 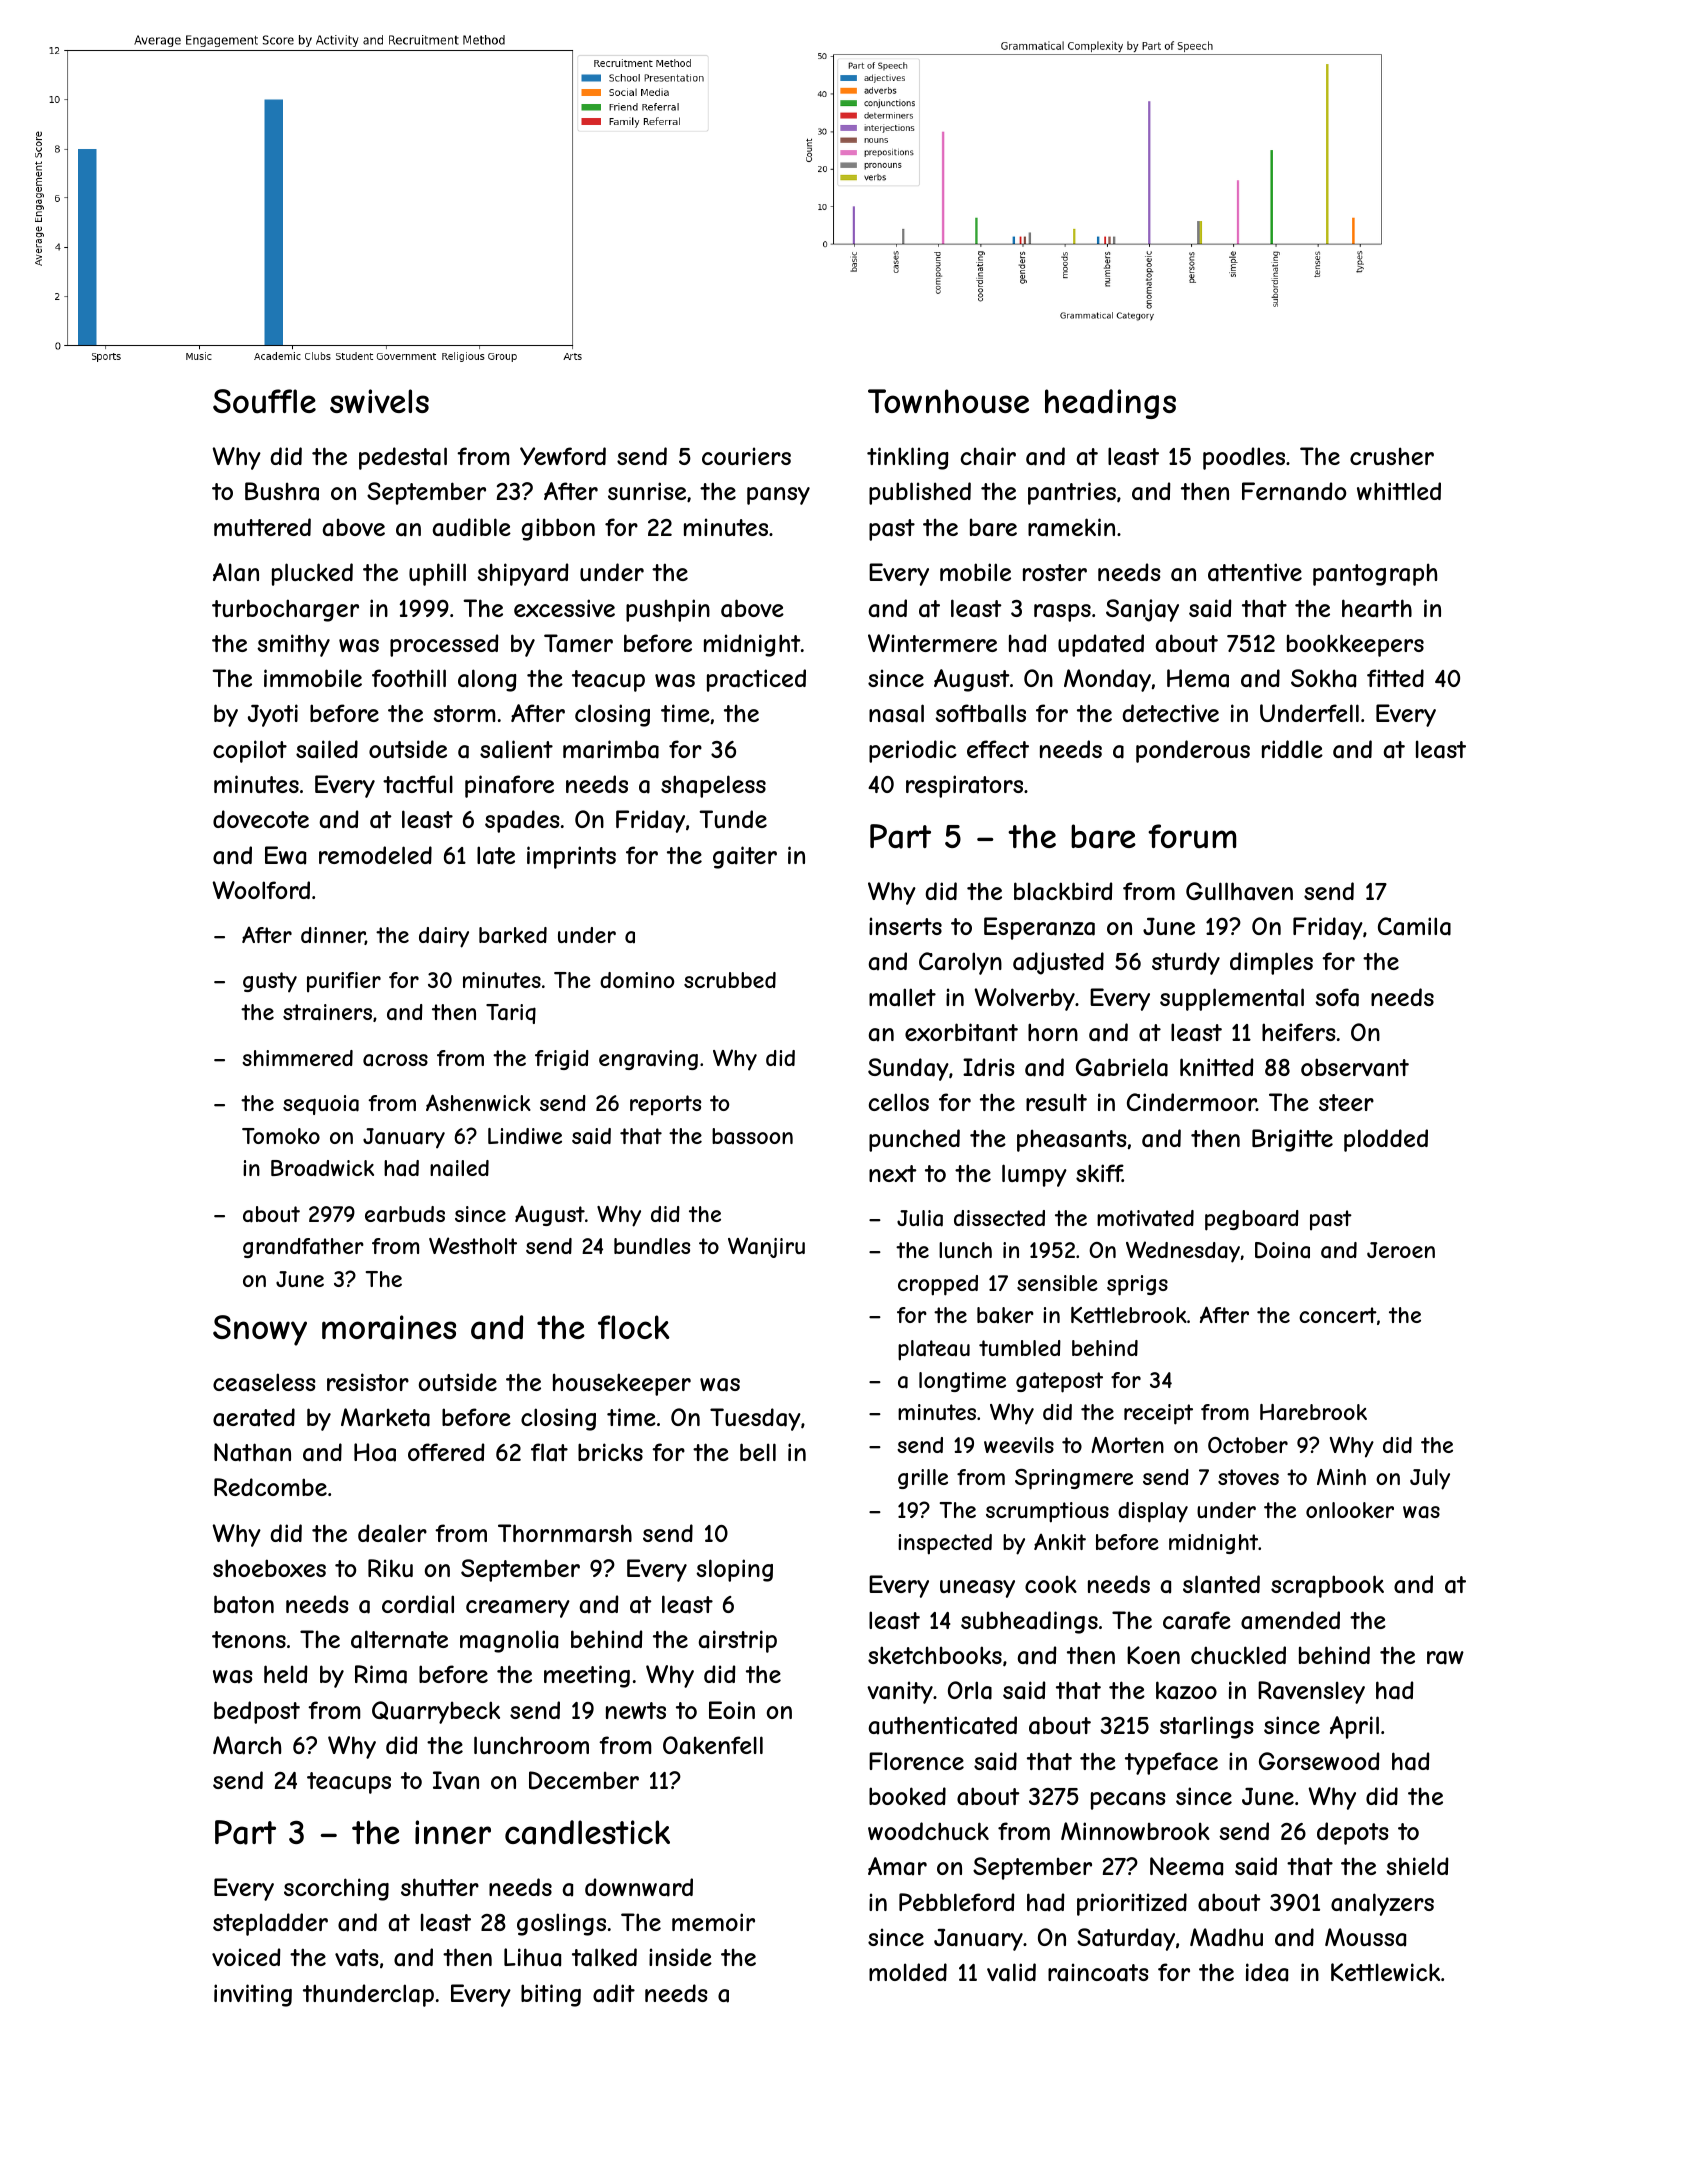 What do you see at coordinates (1338, 1315) in the document?
I see `concert` at bounding box center [1338, 1315].
